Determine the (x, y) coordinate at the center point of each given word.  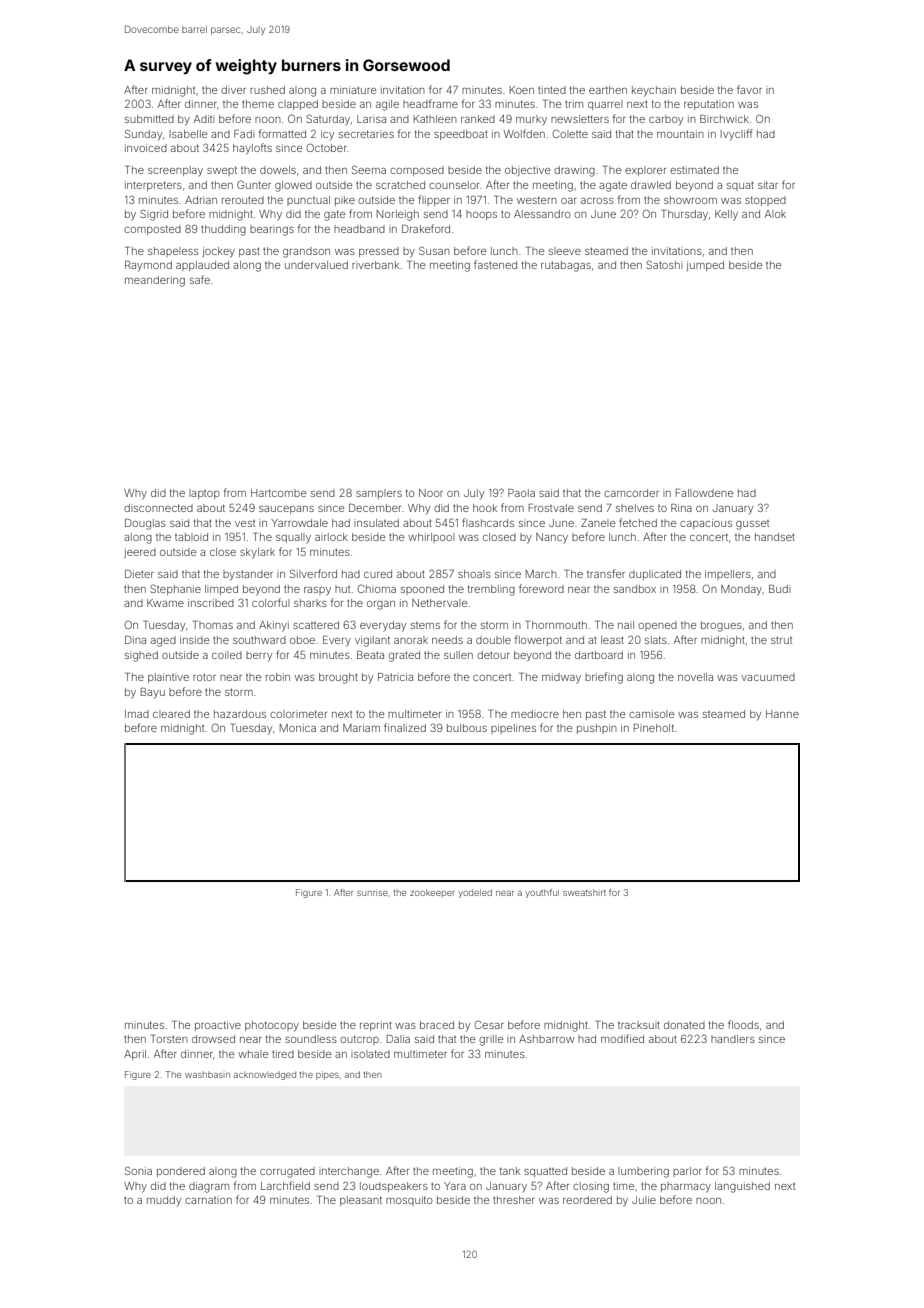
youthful (542, 893)
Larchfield (285, 1185)
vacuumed (768, 677)
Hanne (782, 714)
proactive (218, 1026)
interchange (349, 1172)
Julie (644, 1200)
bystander (248, 575)
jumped (705, 266)
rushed (267, 90)
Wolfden (524, 133)
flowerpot (538, 640)
